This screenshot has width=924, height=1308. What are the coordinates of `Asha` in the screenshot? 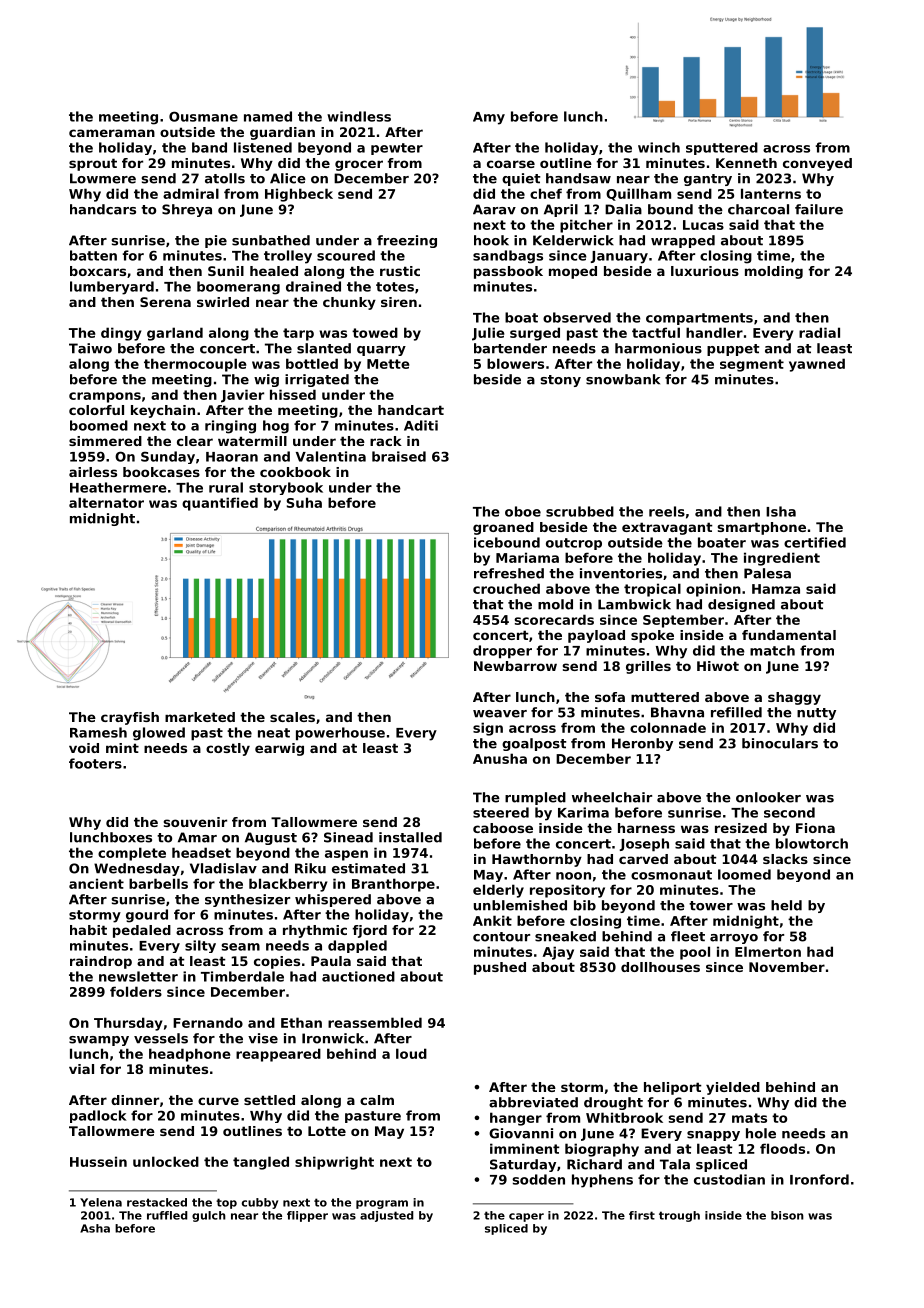 It's located at (95, 1228).
